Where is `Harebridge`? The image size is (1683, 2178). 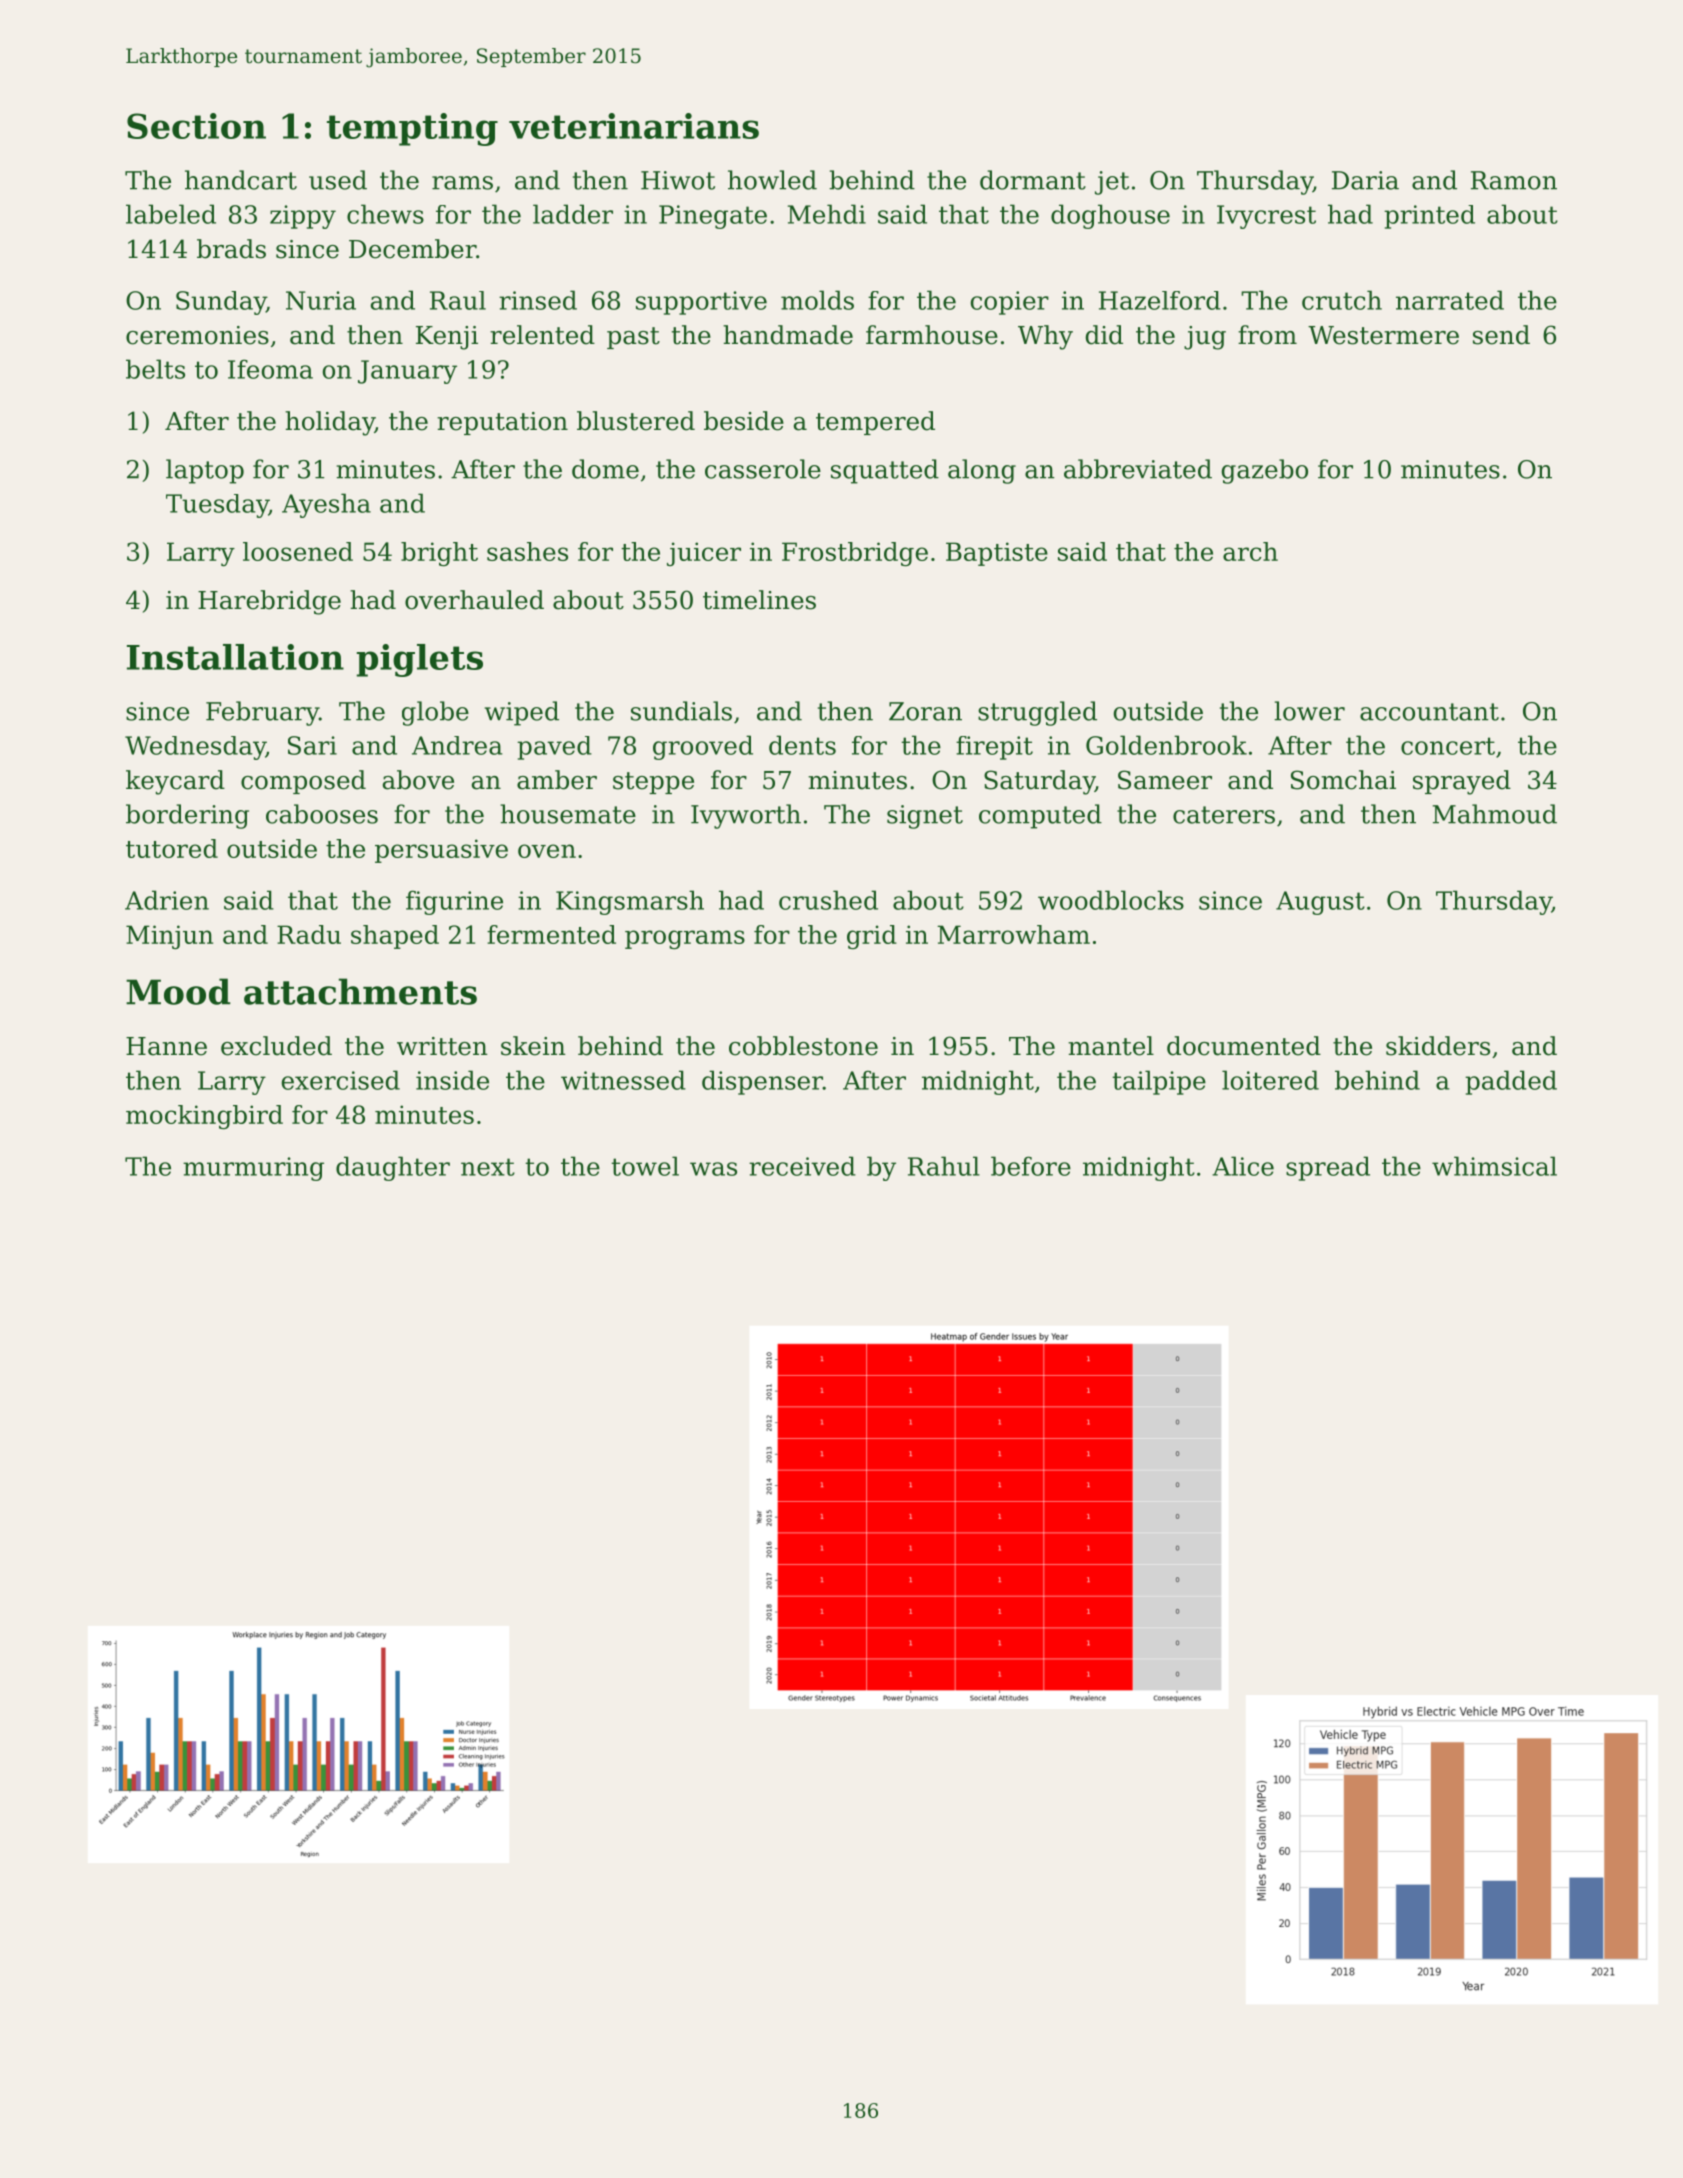 Harebridge is located at coordinates (269, 602).
